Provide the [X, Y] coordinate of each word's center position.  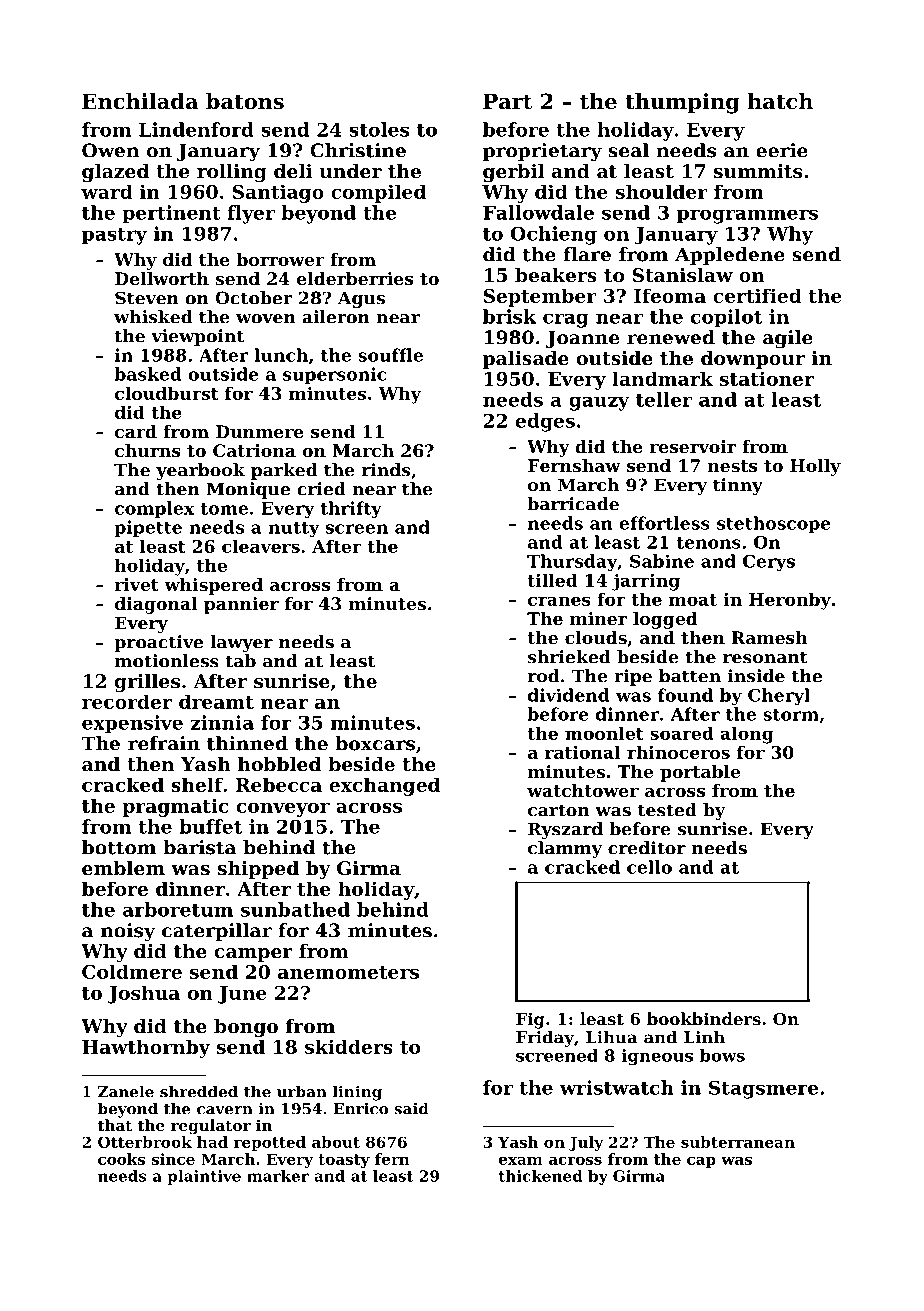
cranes [559, 601]
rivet [137, 584]
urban [302, 1091]
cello [649, 867]
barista [199, 847]
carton [559, 810]
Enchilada [140, 101]
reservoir [693, 446]
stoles [379, 129]
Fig [530, 1020]
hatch [780, 101]
